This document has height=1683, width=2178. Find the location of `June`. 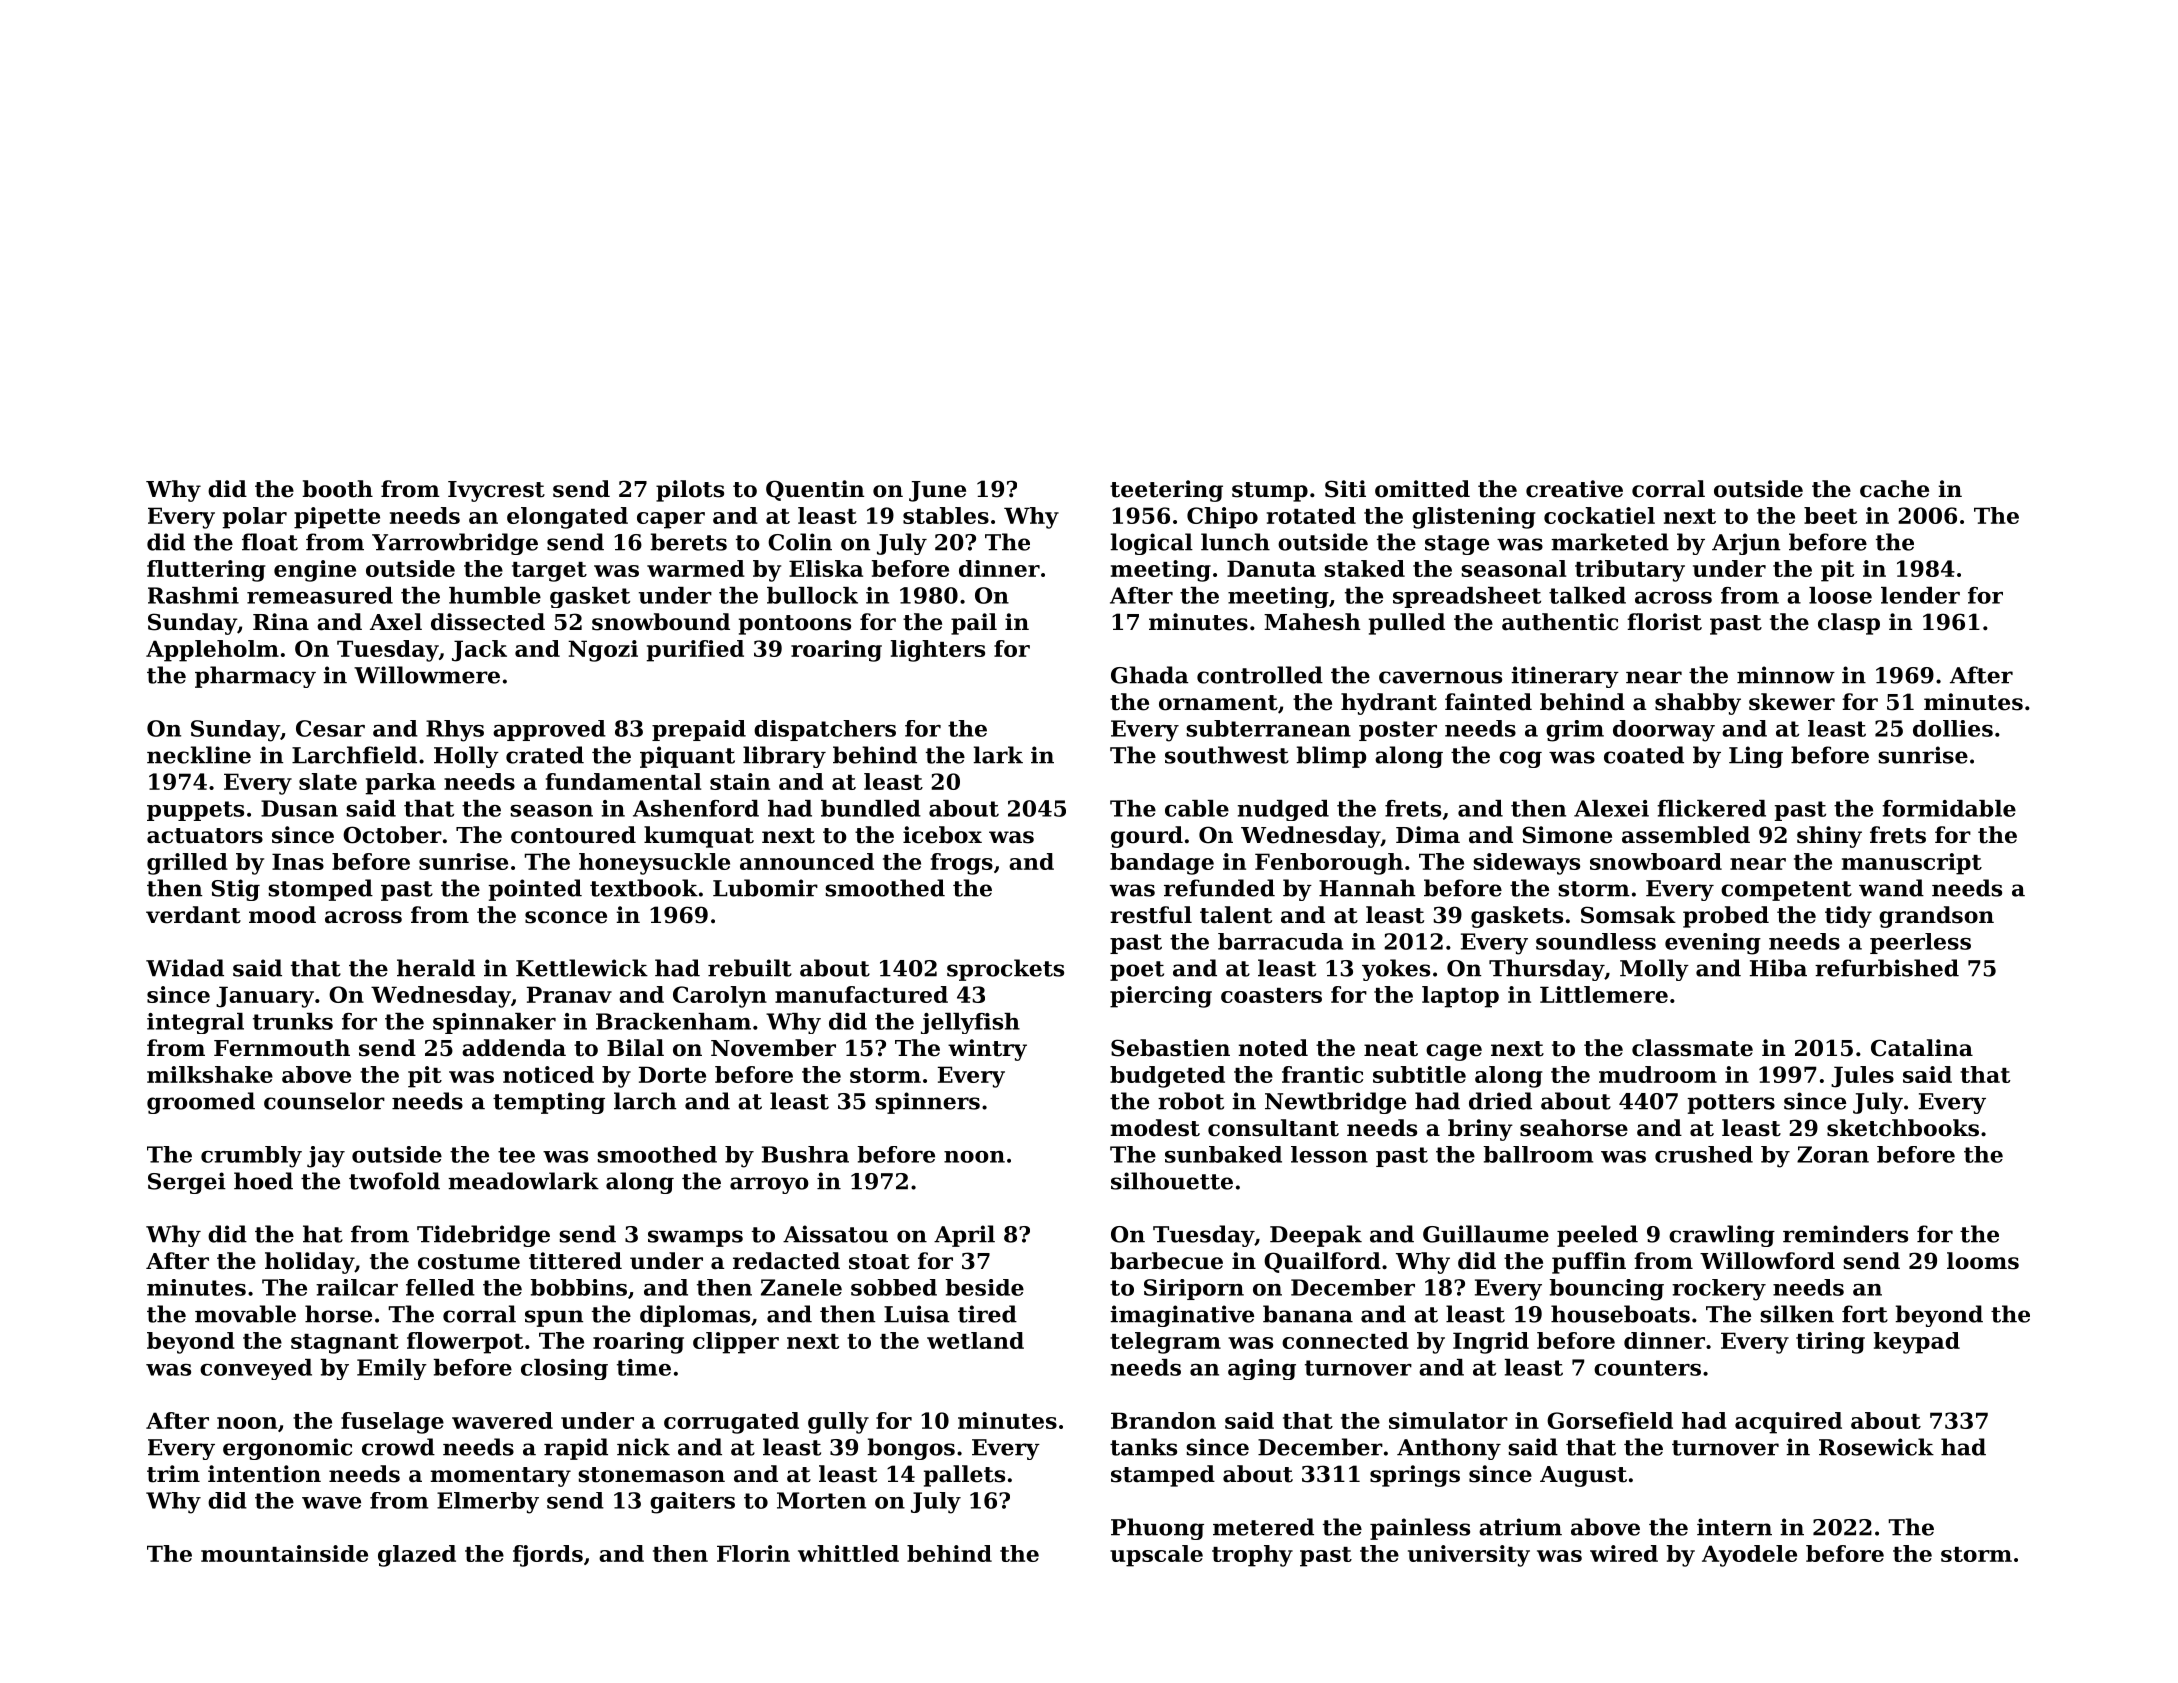

June is located at coordinates (937, 491).
